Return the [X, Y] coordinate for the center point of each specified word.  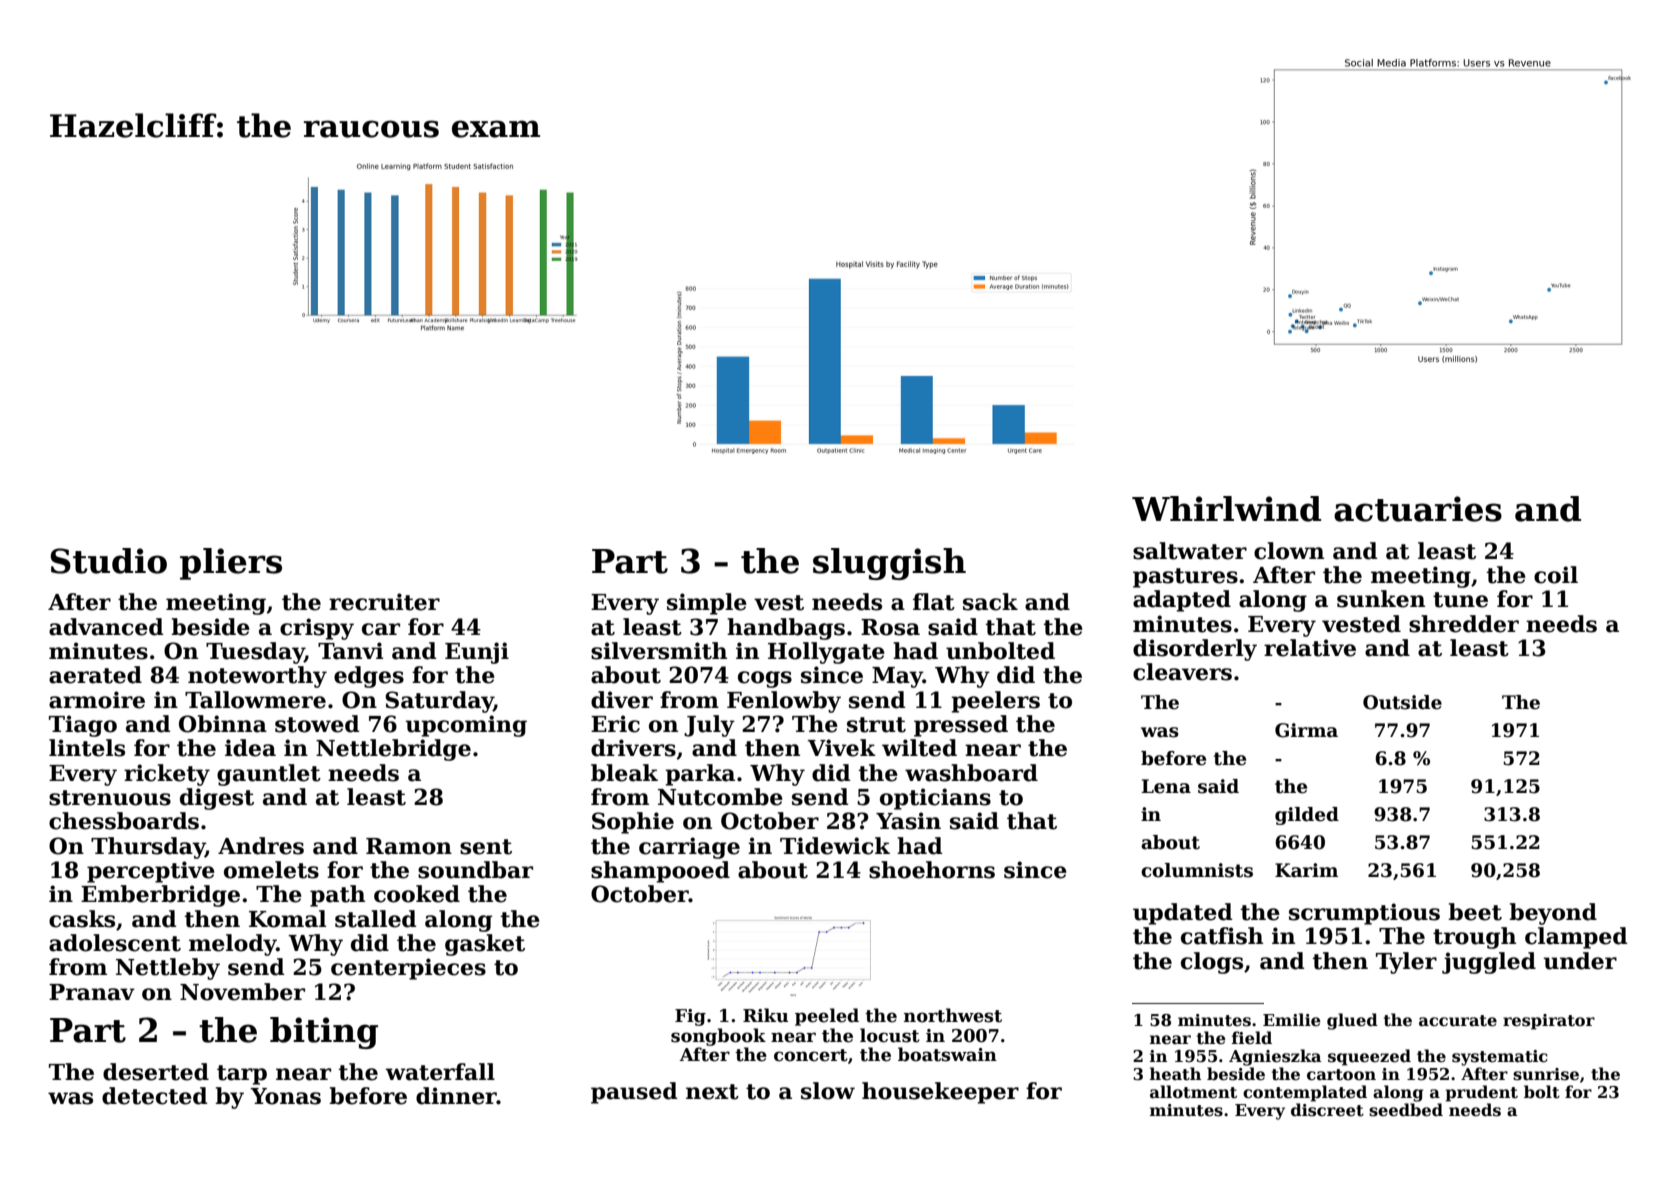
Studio [108, 561]
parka [700, 775]
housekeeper [940, 1093]
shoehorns [932, 870]
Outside [1402, 702]
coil [1556, 575]
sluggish [889, 564]
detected [154, 1096]
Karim [1306, 870]
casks [82, 919]
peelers [995, 702]
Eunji [477, 653]
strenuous [110, 798]
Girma [1306, 730]
